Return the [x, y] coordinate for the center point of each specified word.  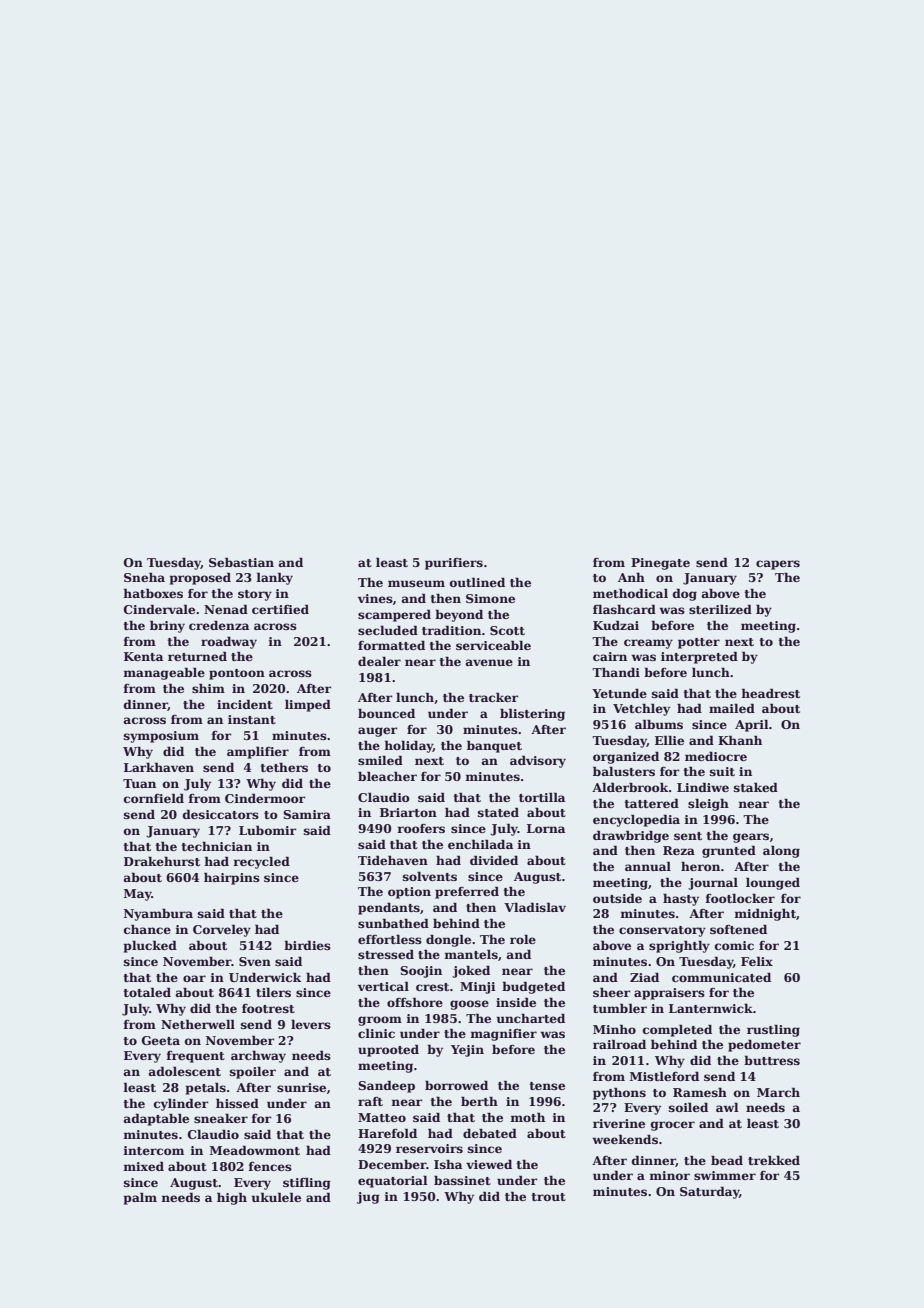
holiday [408, 746]
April [752, 725]
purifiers [454, 564]
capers [778, 565]
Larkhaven [159, 767]
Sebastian [241, 562]
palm [140, 1198]
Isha [448, 1164]
